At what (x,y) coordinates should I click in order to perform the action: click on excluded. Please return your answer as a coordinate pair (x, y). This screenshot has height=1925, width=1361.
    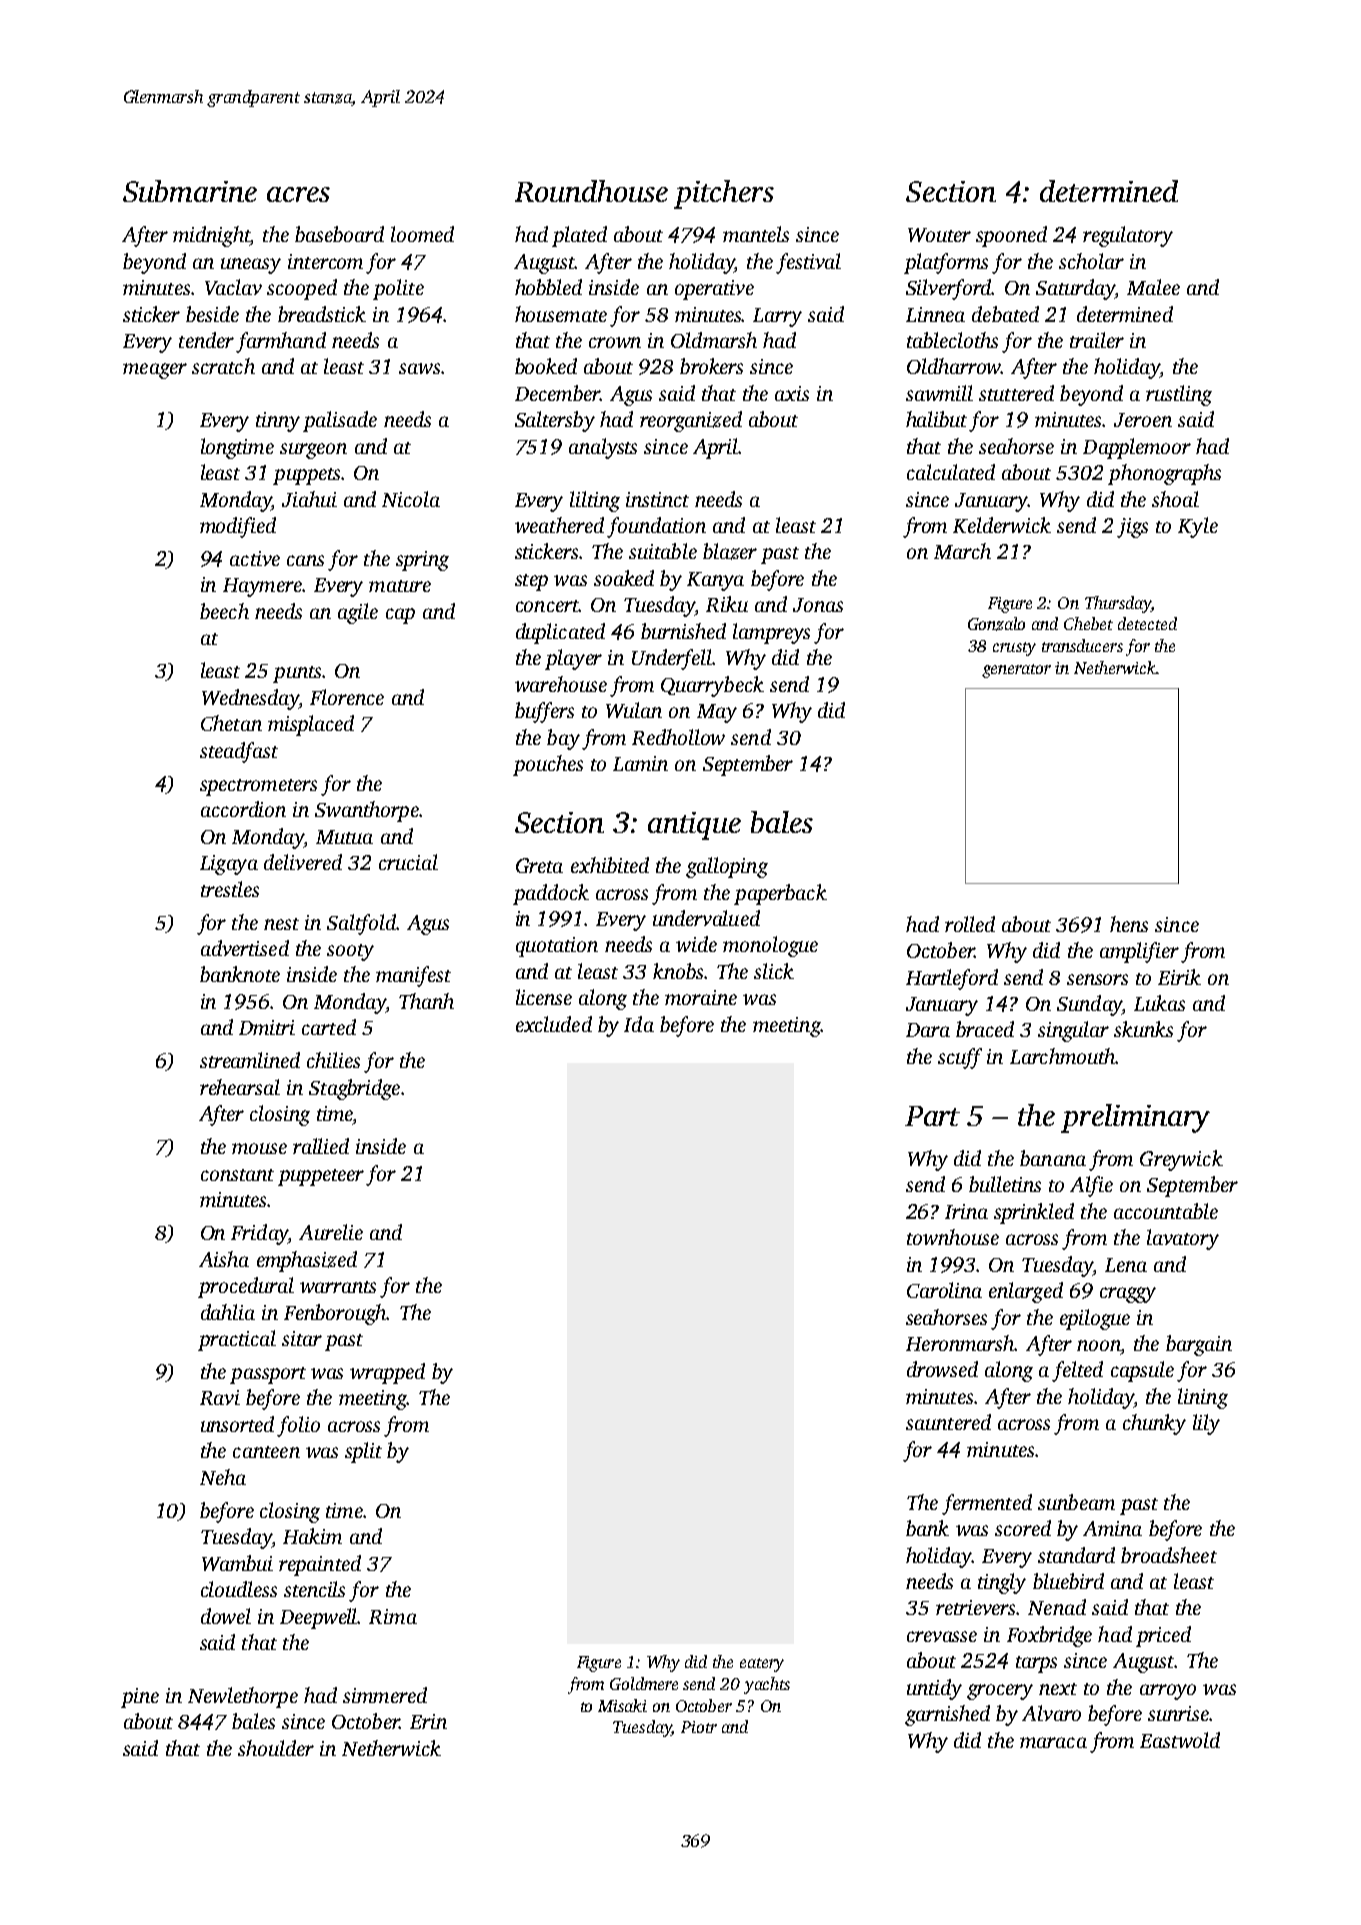
    Looking at the image, I should click on (554, 1024).
